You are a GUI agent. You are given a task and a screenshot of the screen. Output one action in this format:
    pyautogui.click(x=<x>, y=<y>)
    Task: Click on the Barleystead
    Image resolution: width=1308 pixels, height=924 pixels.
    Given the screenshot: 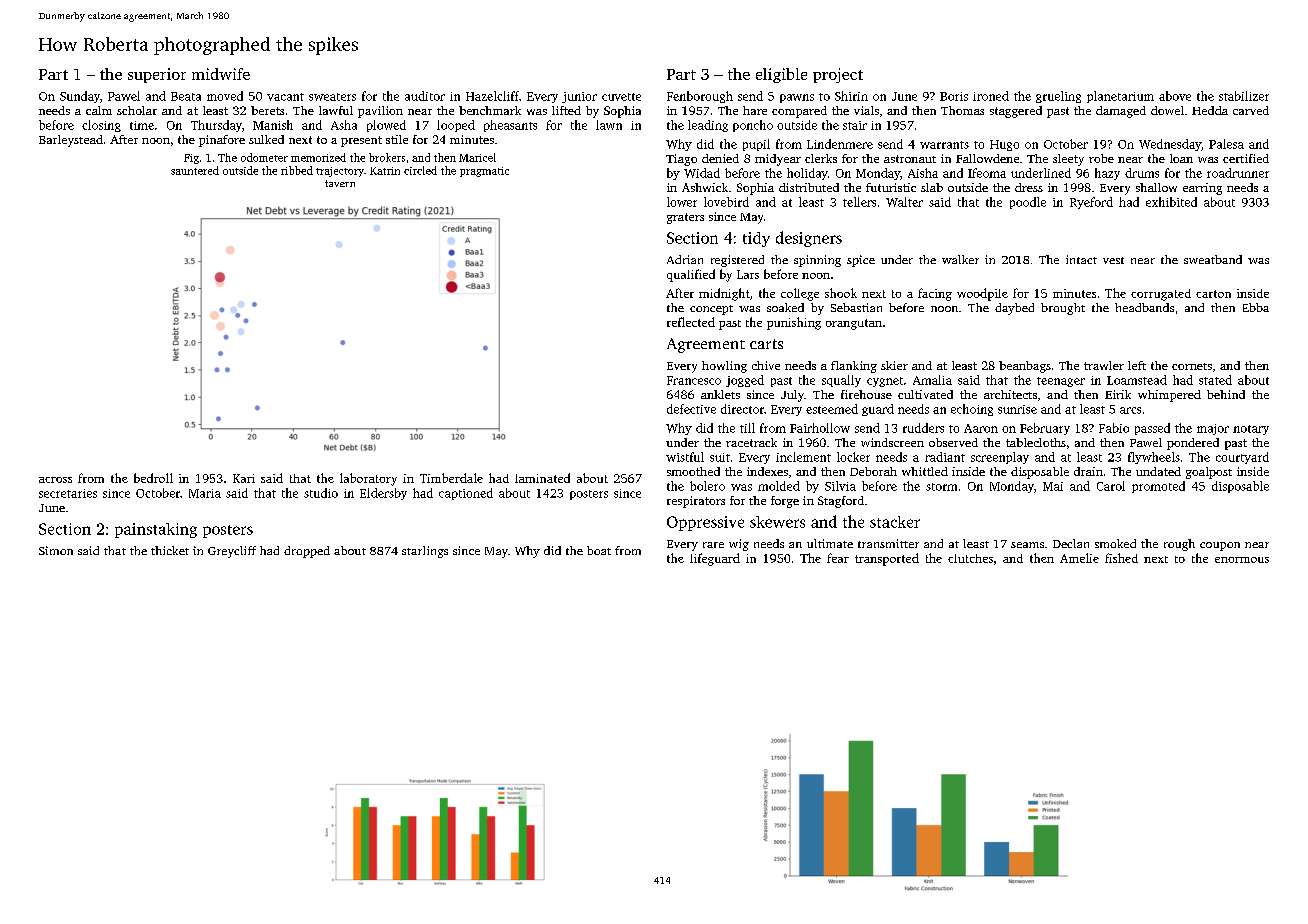 What is the action you would take?
    pyautogui.click(x=71, y=141)
